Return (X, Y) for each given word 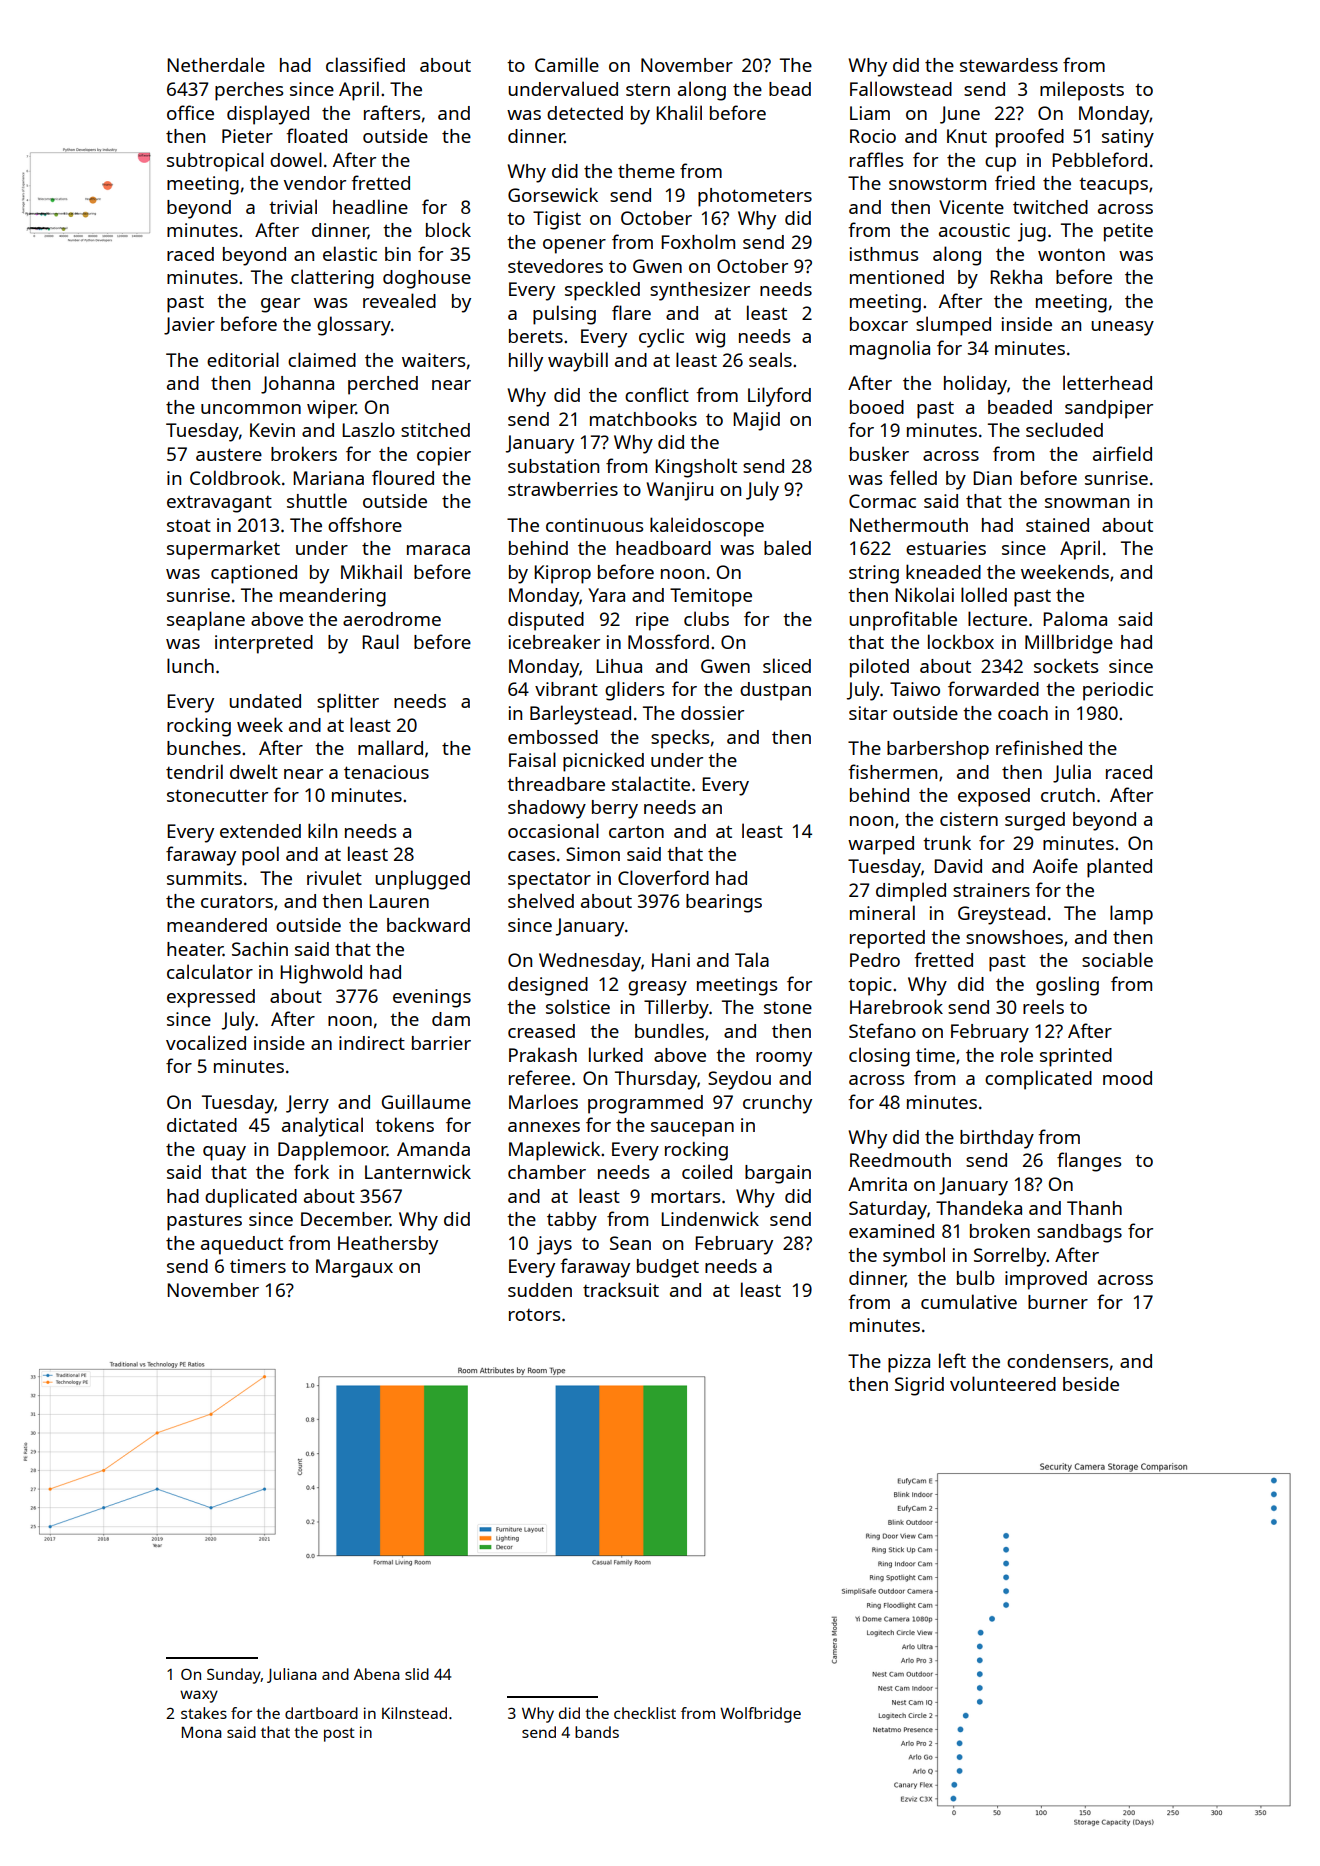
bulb (976, 1277)
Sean (630, 1243)
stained (1057, 525)
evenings (432, 998)
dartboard (321, 1713)
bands (597, 1732)
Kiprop (562, 574)
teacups (1113, 186)
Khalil (679, 112)
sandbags (1079, 1233)
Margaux (354, 1268)
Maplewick (554, 1151)
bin (398, 254)
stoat (189, 526)
